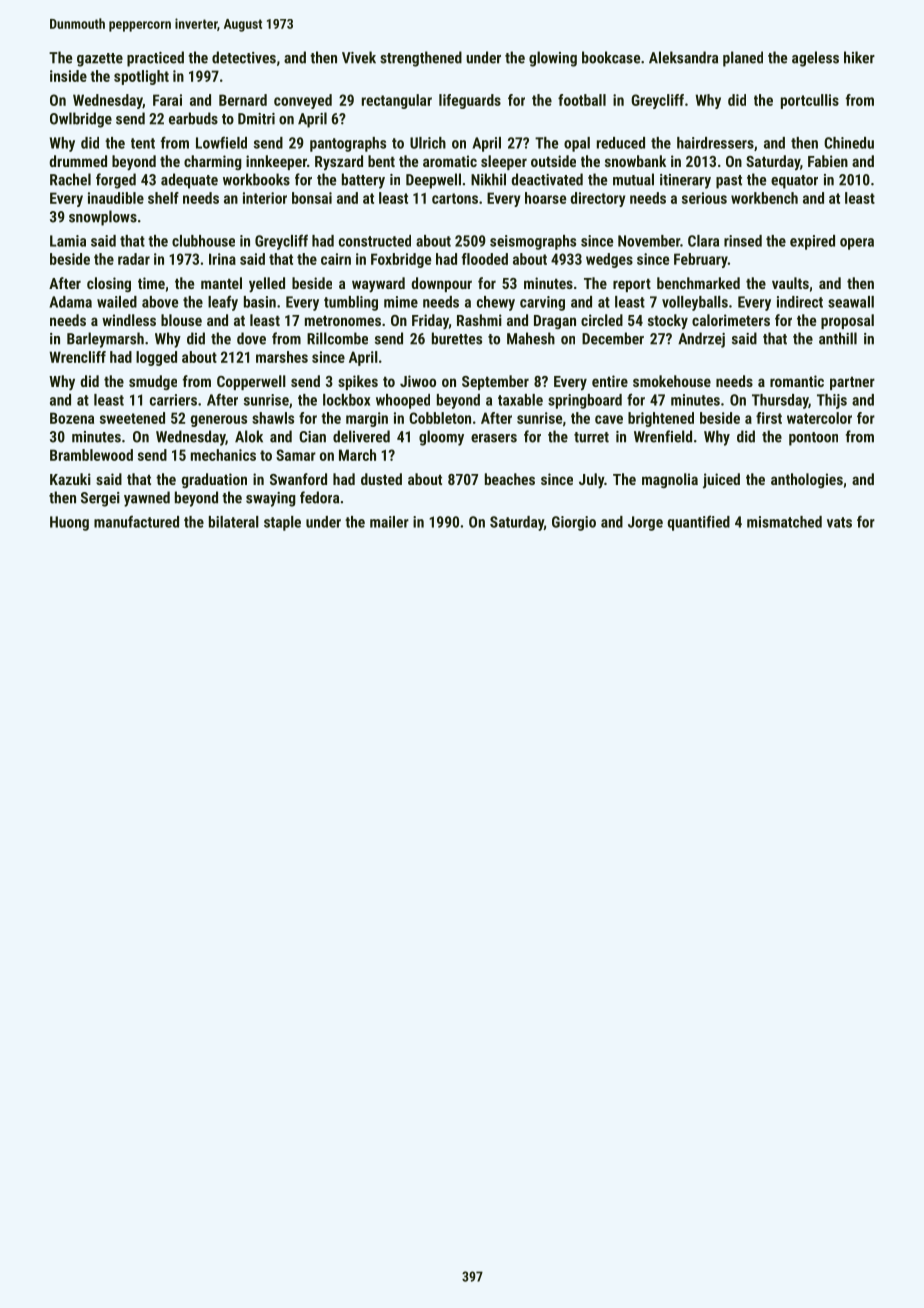 This document has height=1308, width=924. What do you see at coordinates (78, 161) in the document?
I see `drummed` at bounding box center [78, 161].
